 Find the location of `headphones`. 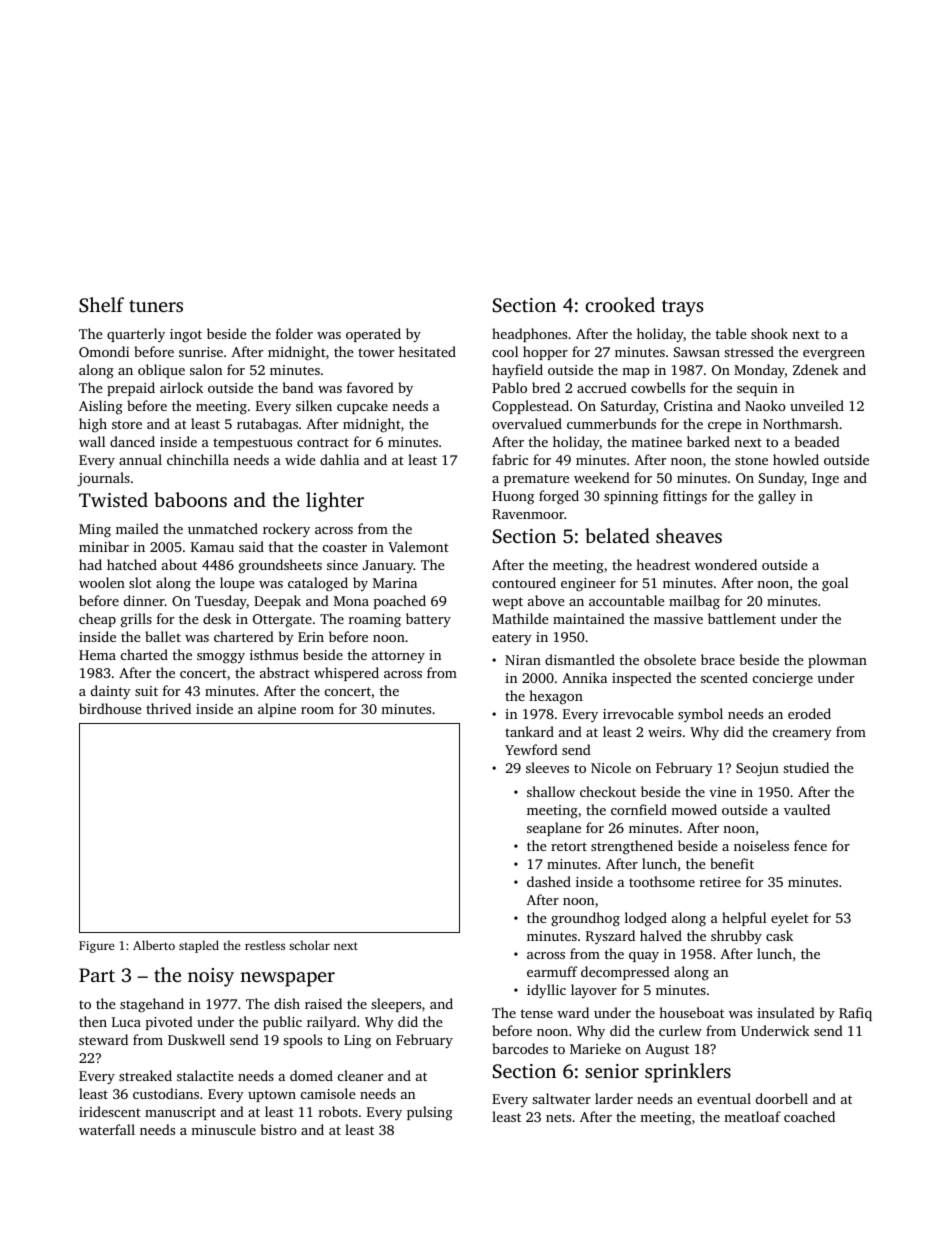

headphones is located at coordinates (529, 335).
